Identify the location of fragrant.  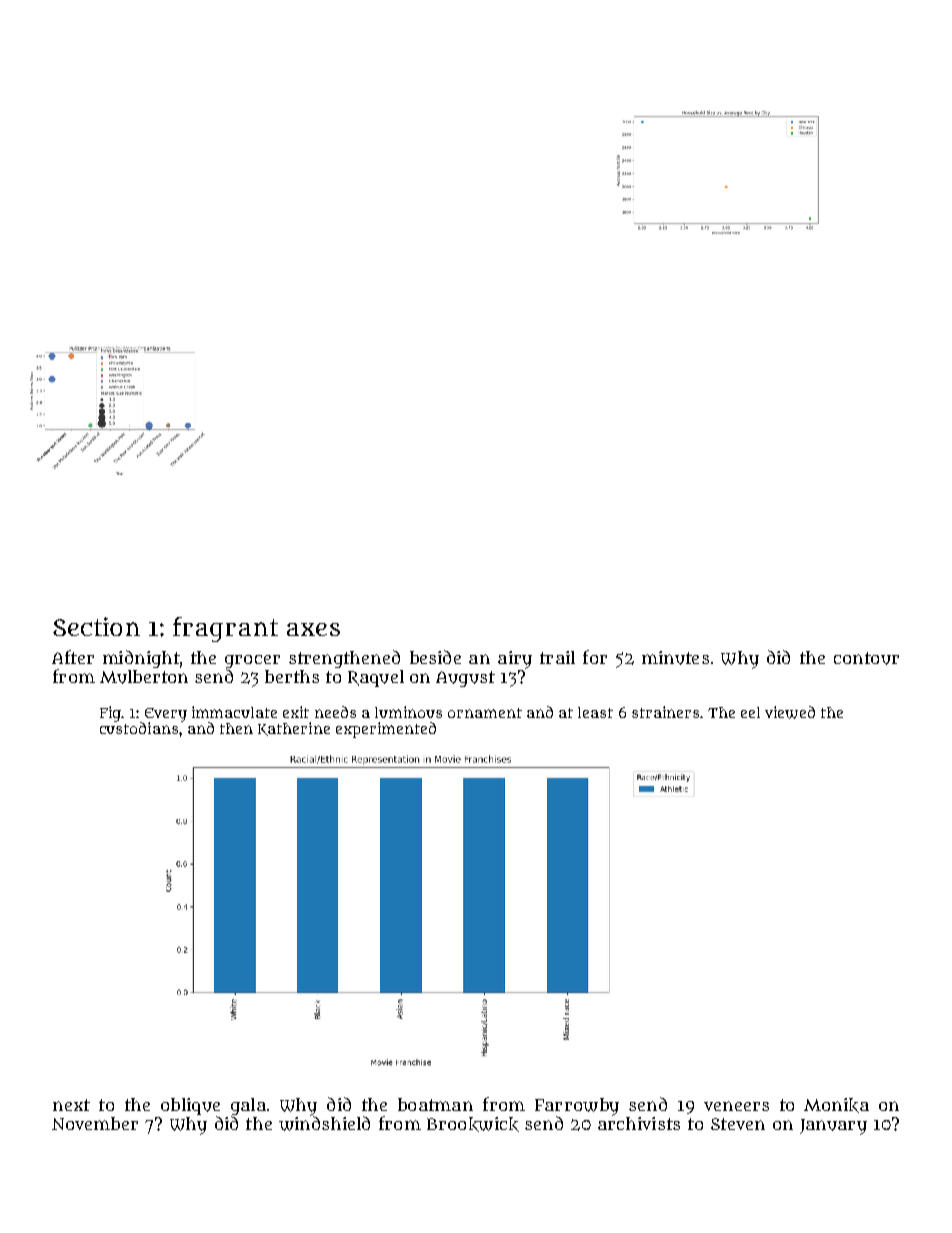
(225, 629).
